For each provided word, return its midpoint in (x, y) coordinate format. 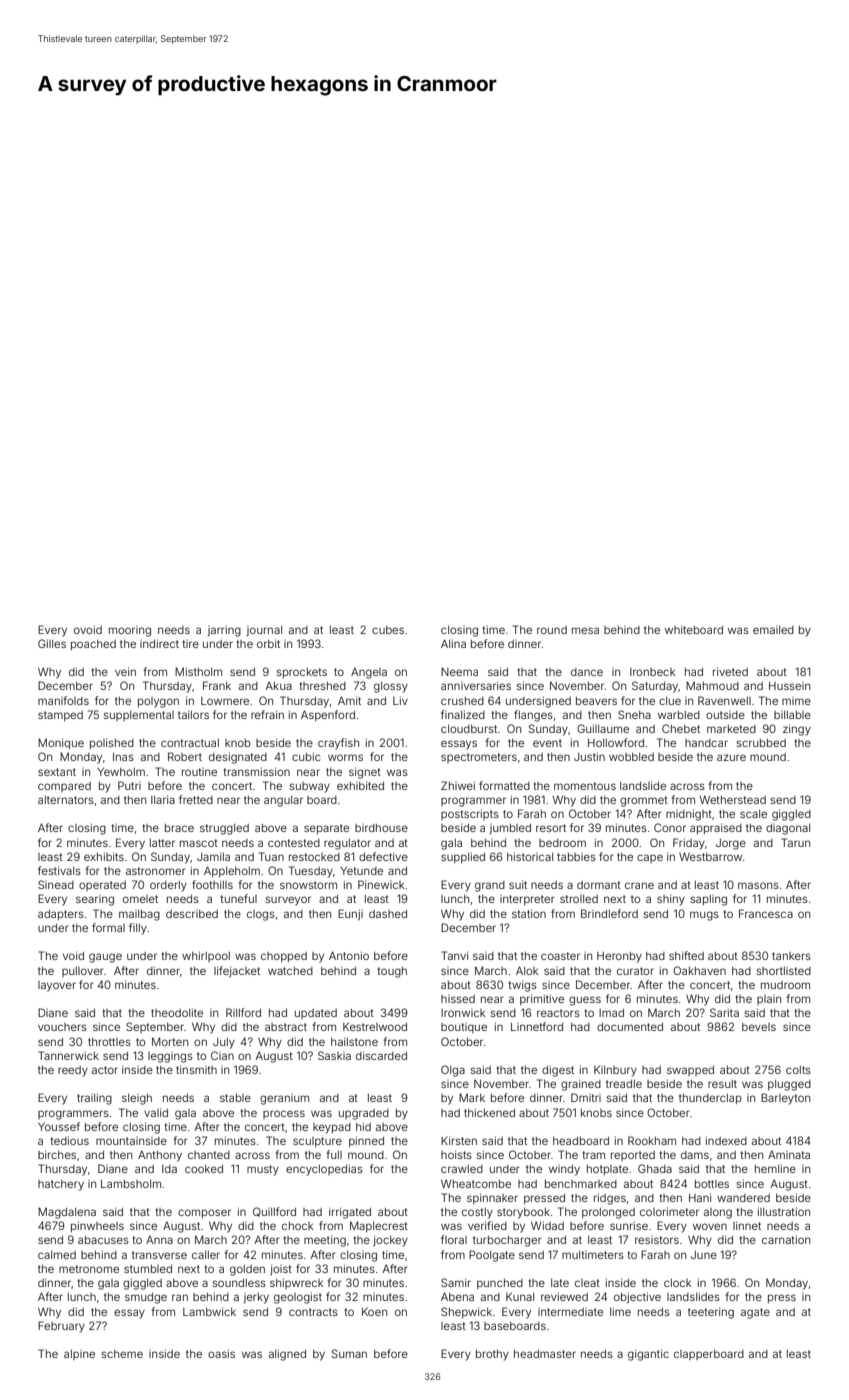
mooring (130, 631)
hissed (458, 999)
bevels (759, 1027)
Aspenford (328, 715)
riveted (730, 671)
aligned (287, 1355)
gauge (105, 958)
